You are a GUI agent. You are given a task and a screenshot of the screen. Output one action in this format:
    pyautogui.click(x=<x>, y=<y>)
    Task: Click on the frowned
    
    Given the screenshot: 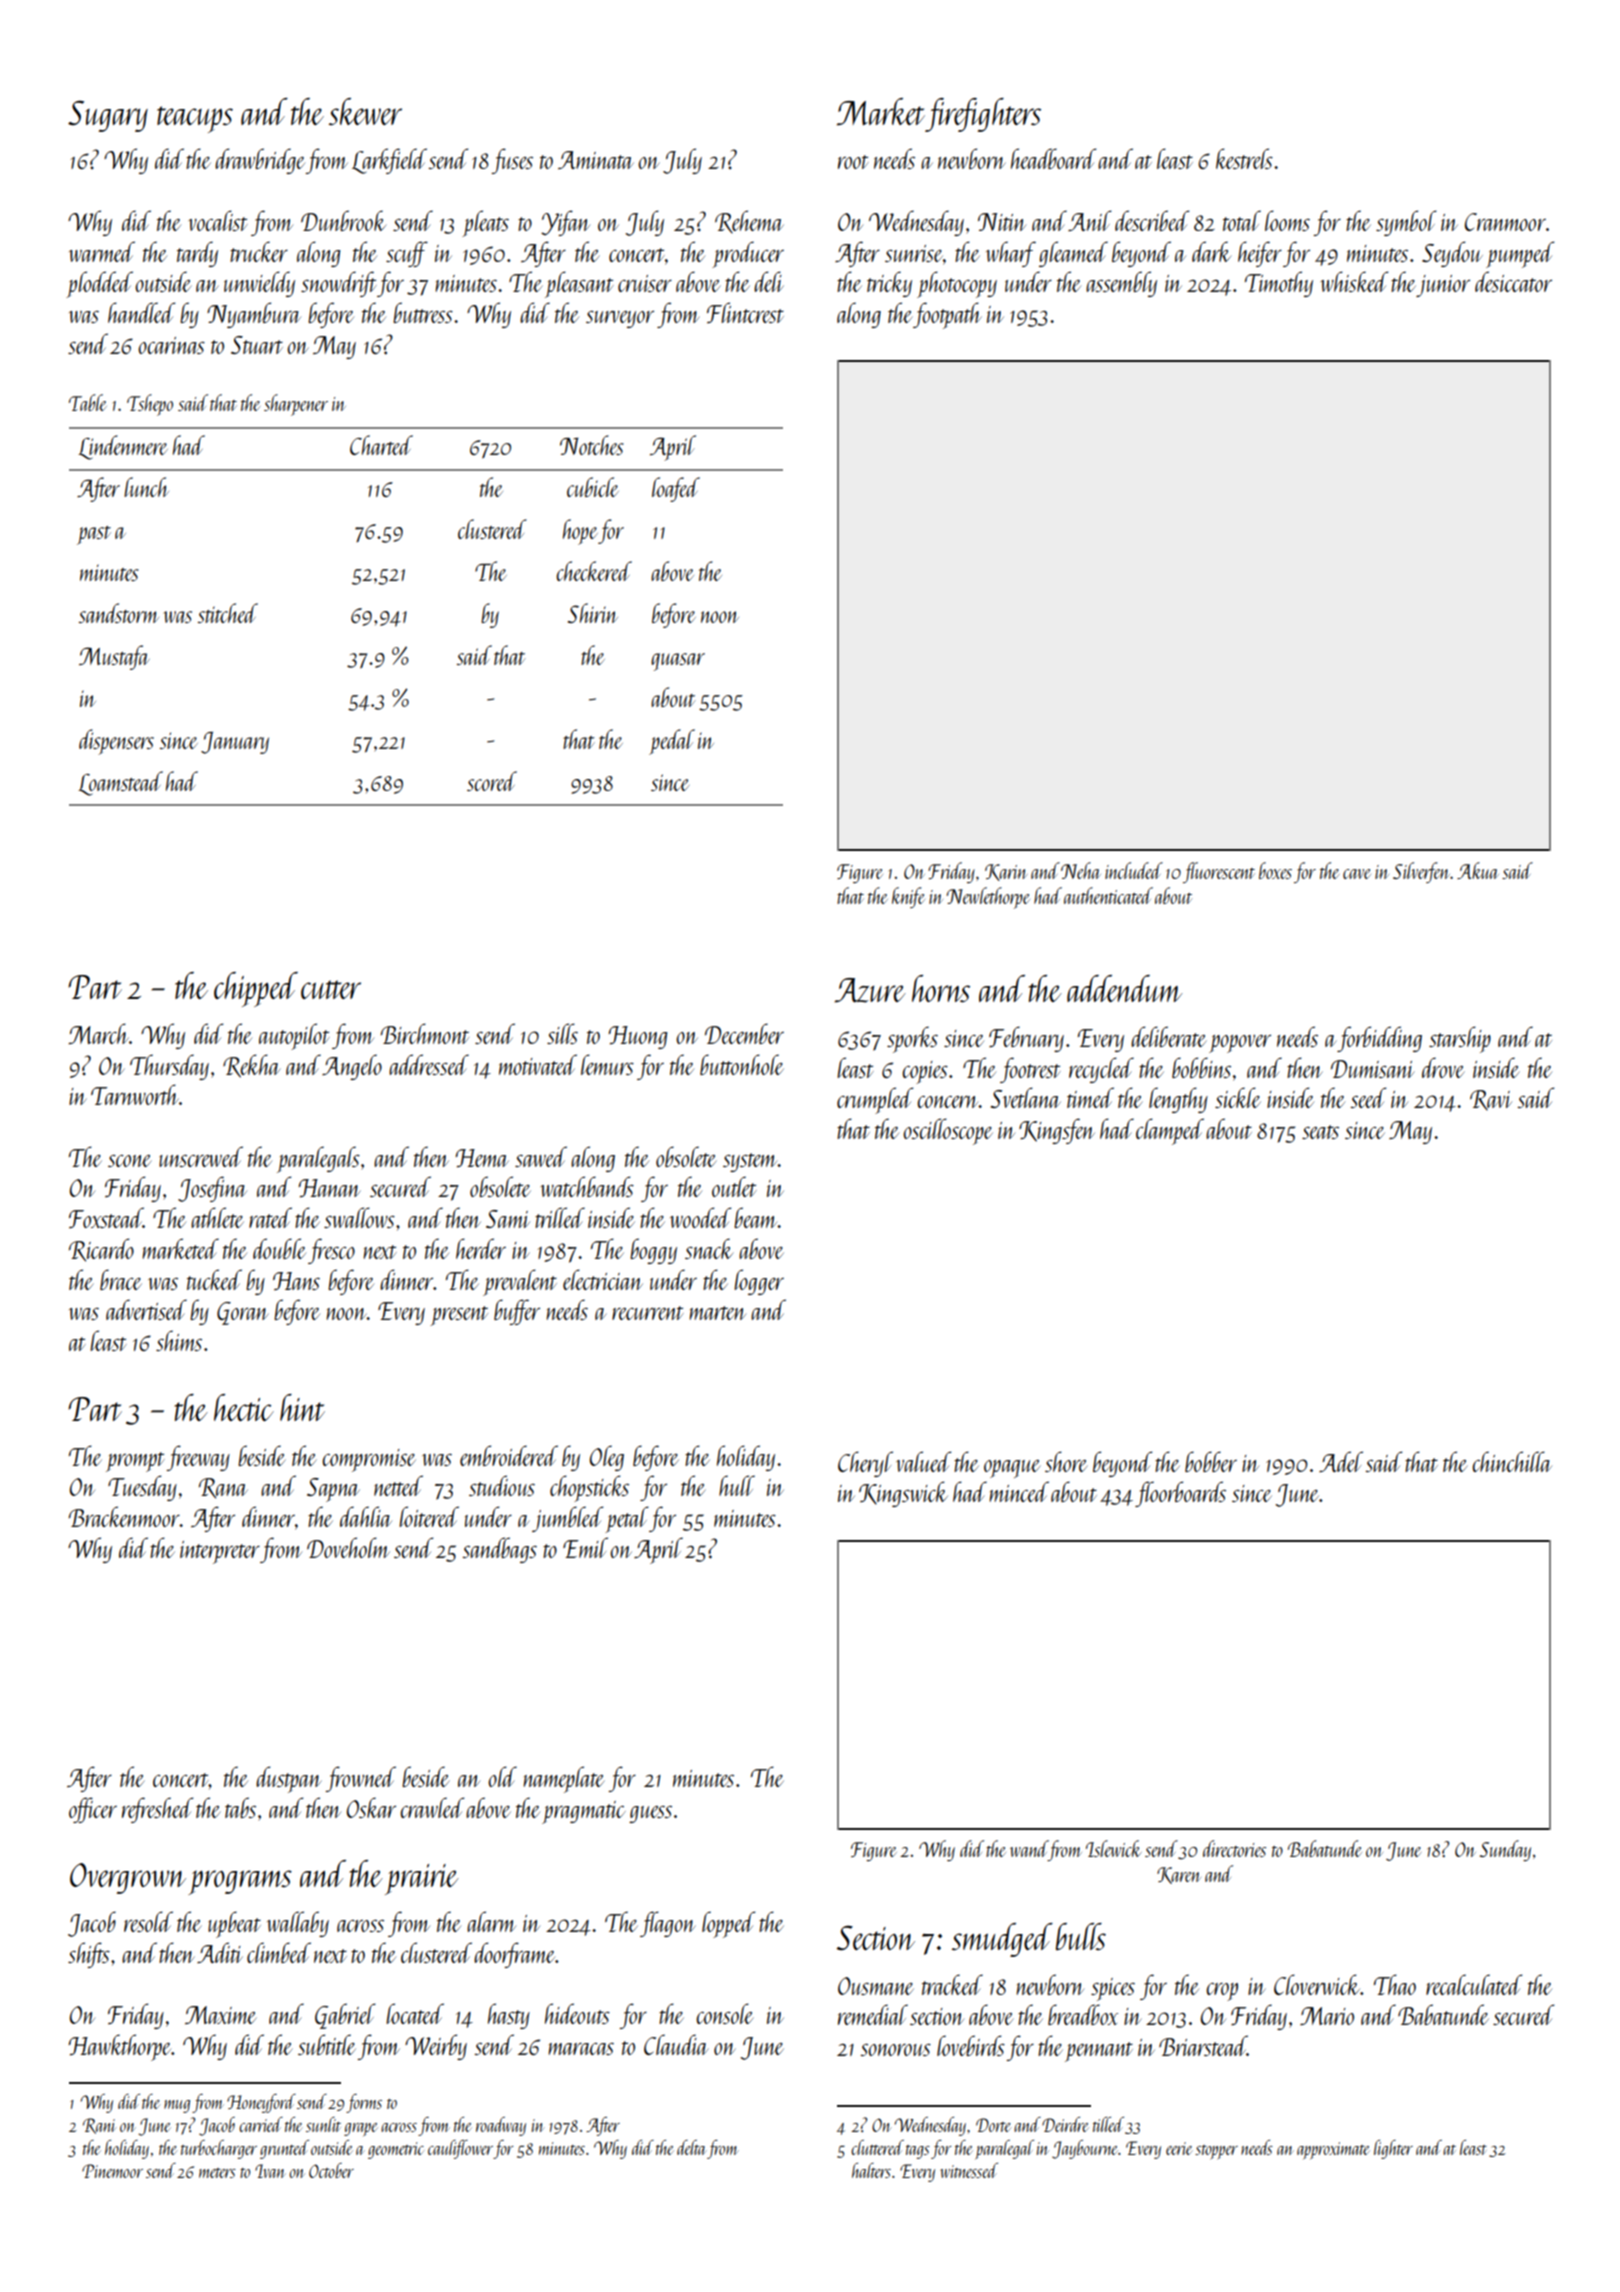 What is the action you would take?
    pyautogui.click(x=360, y=1779)
